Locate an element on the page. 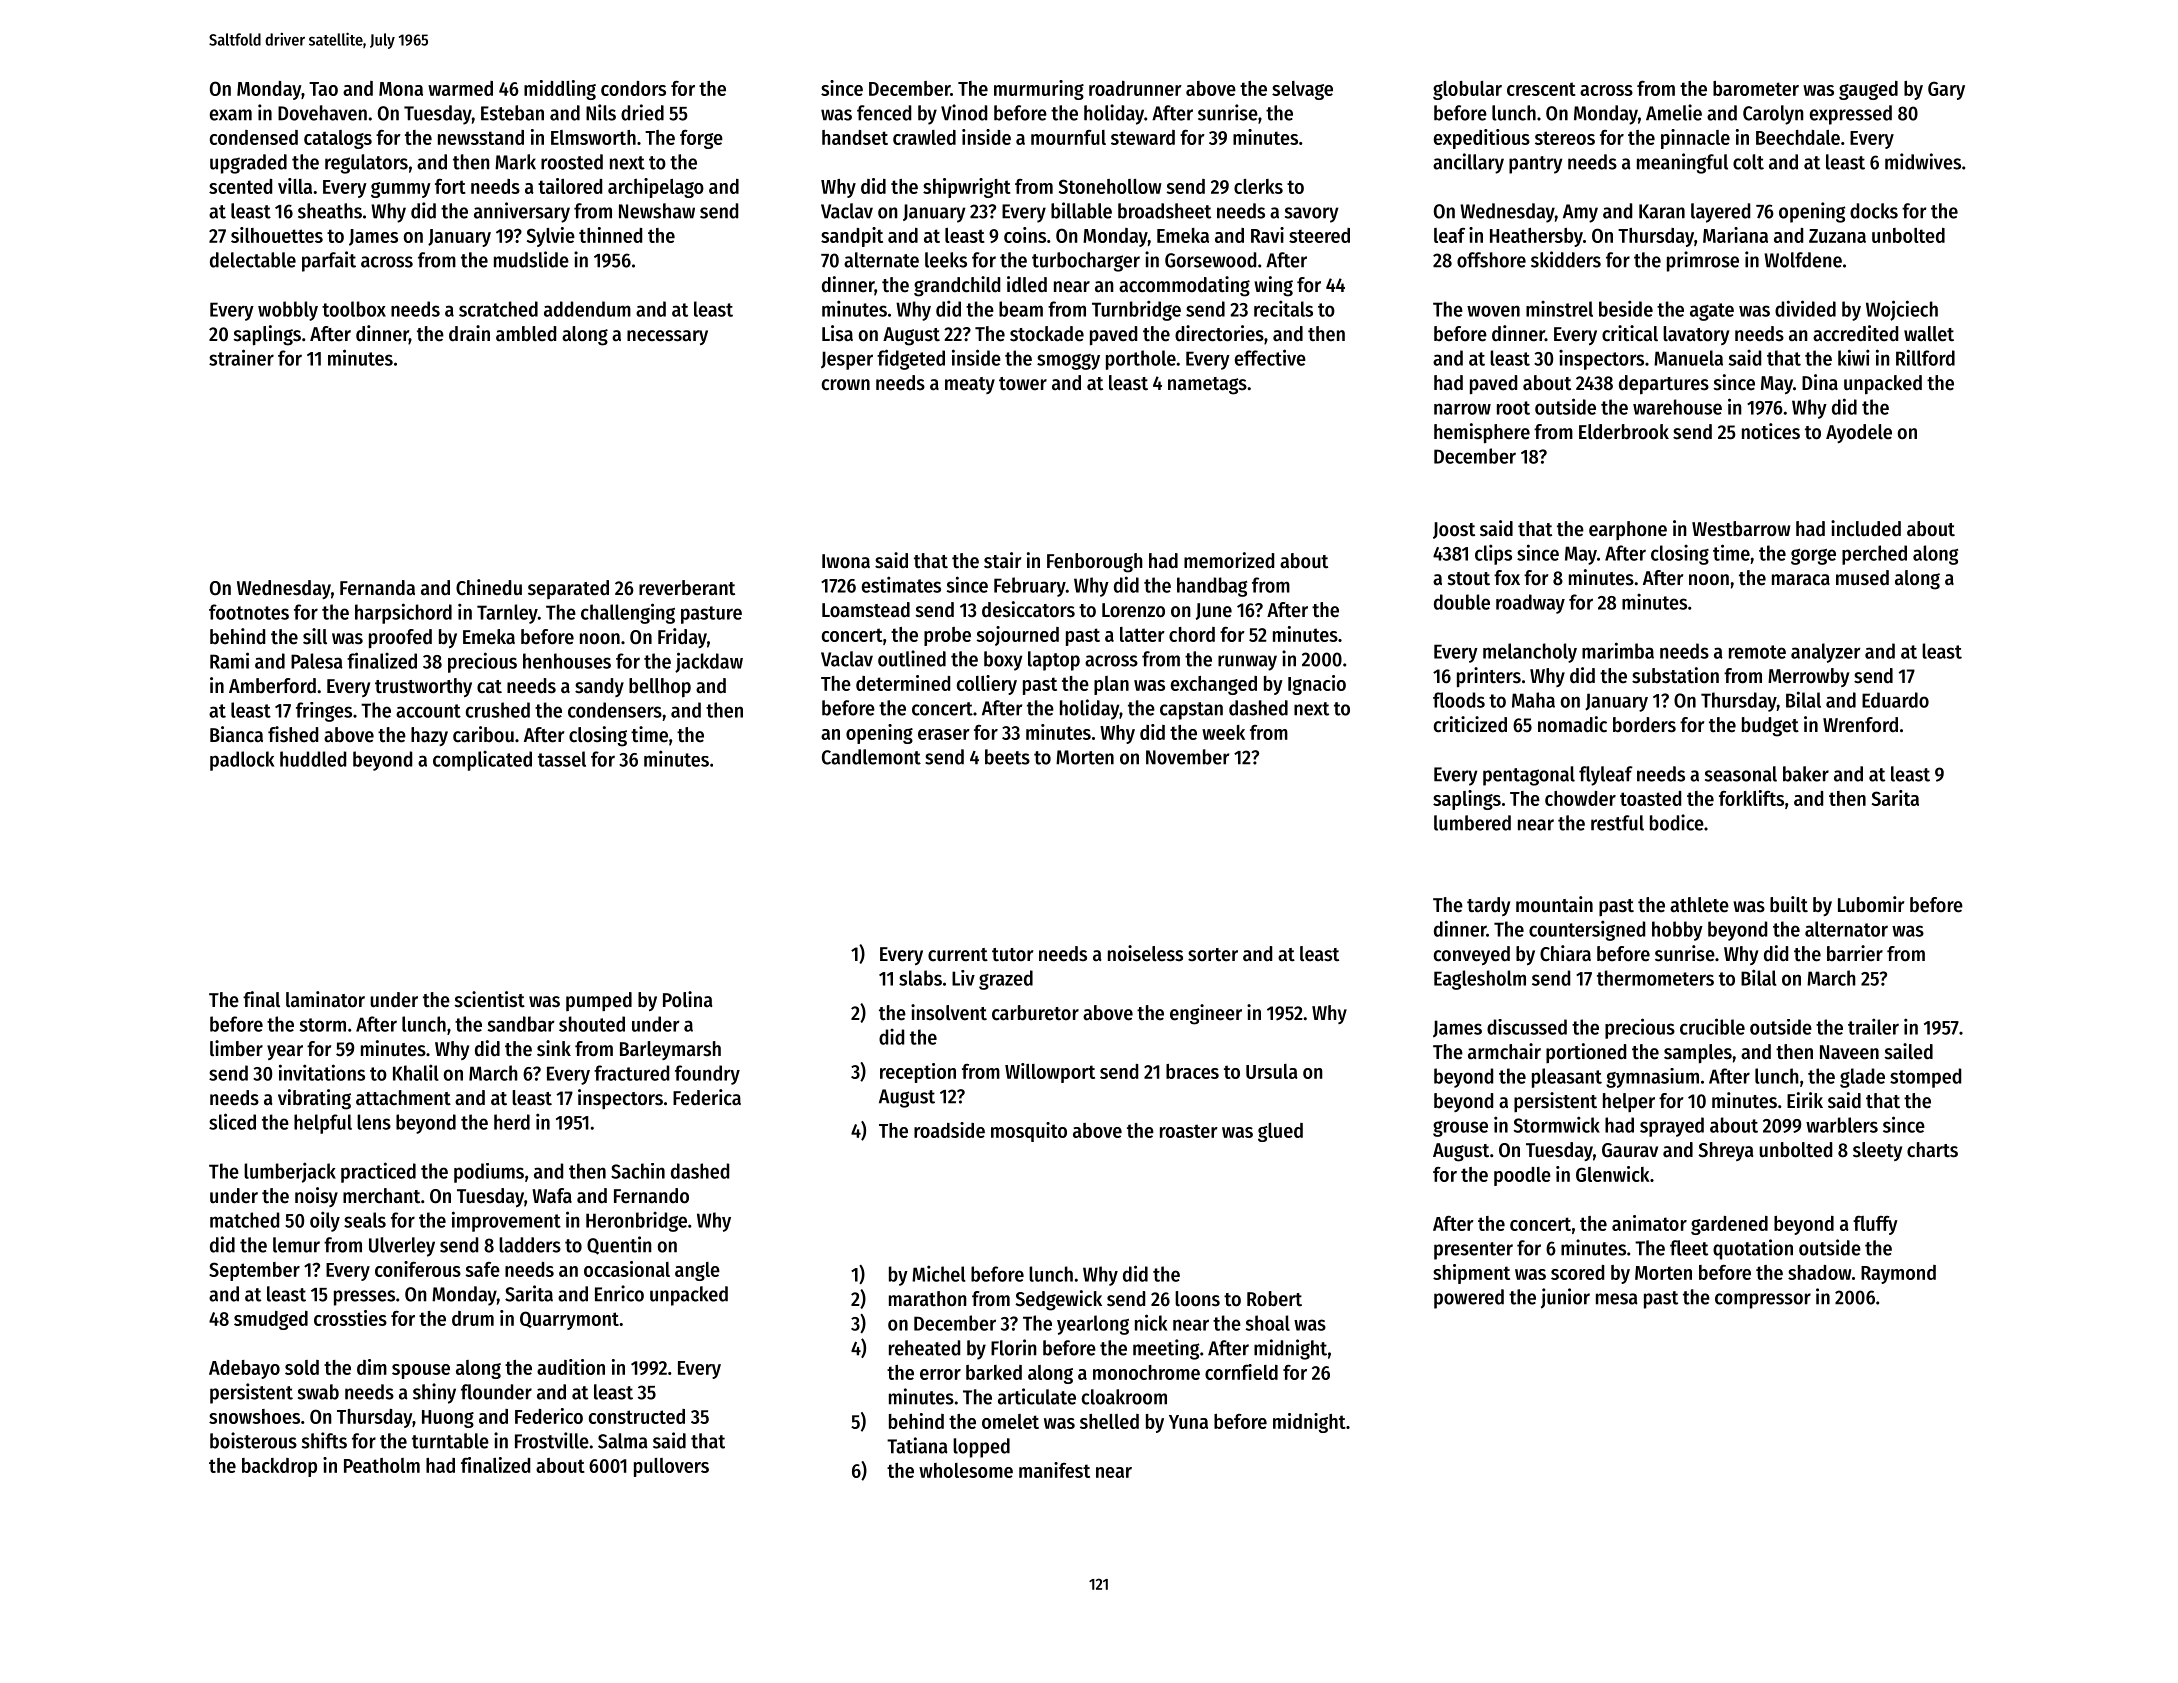 This document has width=2178, height=1683. departures is located at coordinates (1664, 385).
